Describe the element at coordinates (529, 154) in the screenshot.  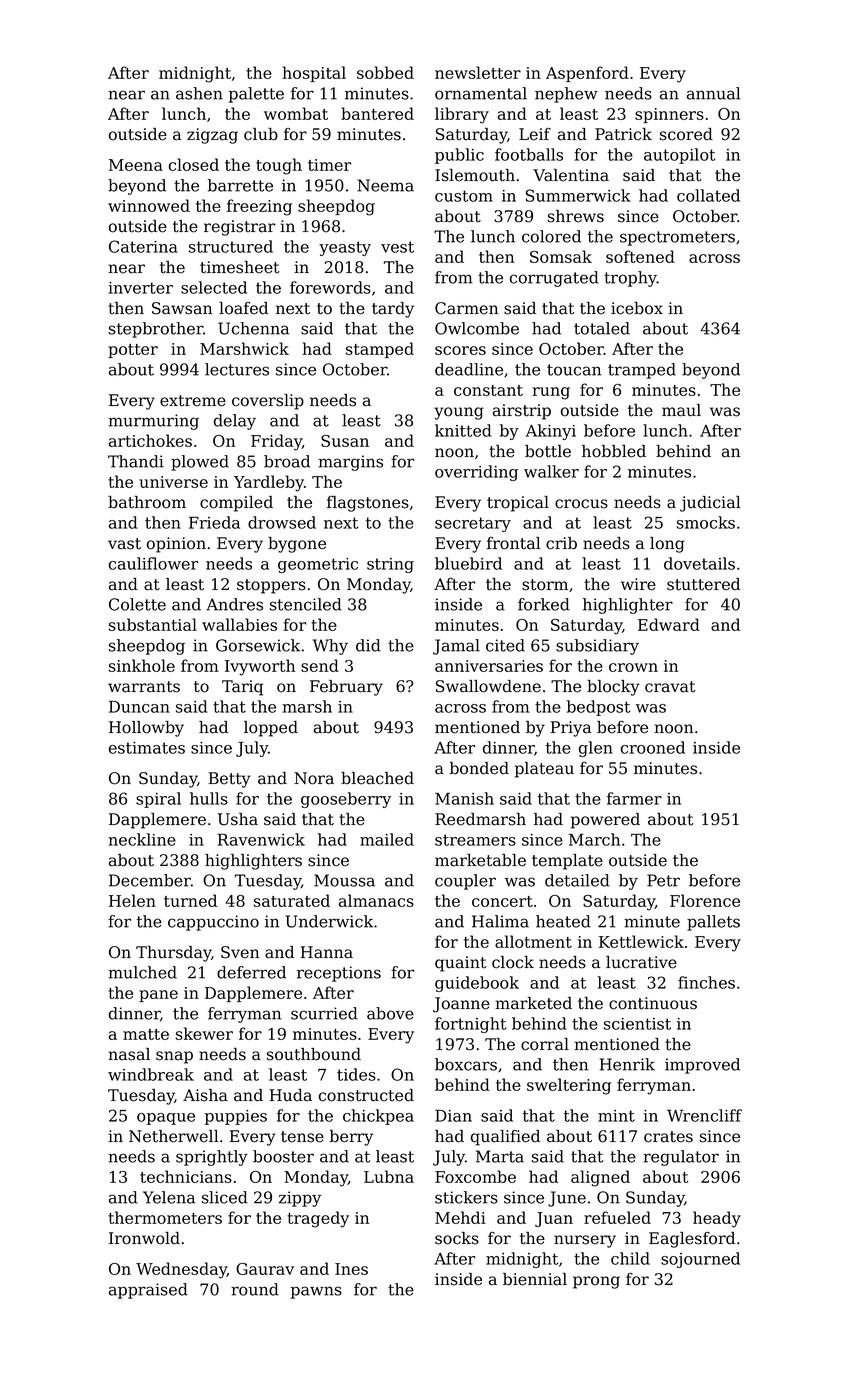
I see `footballs` at that location.
